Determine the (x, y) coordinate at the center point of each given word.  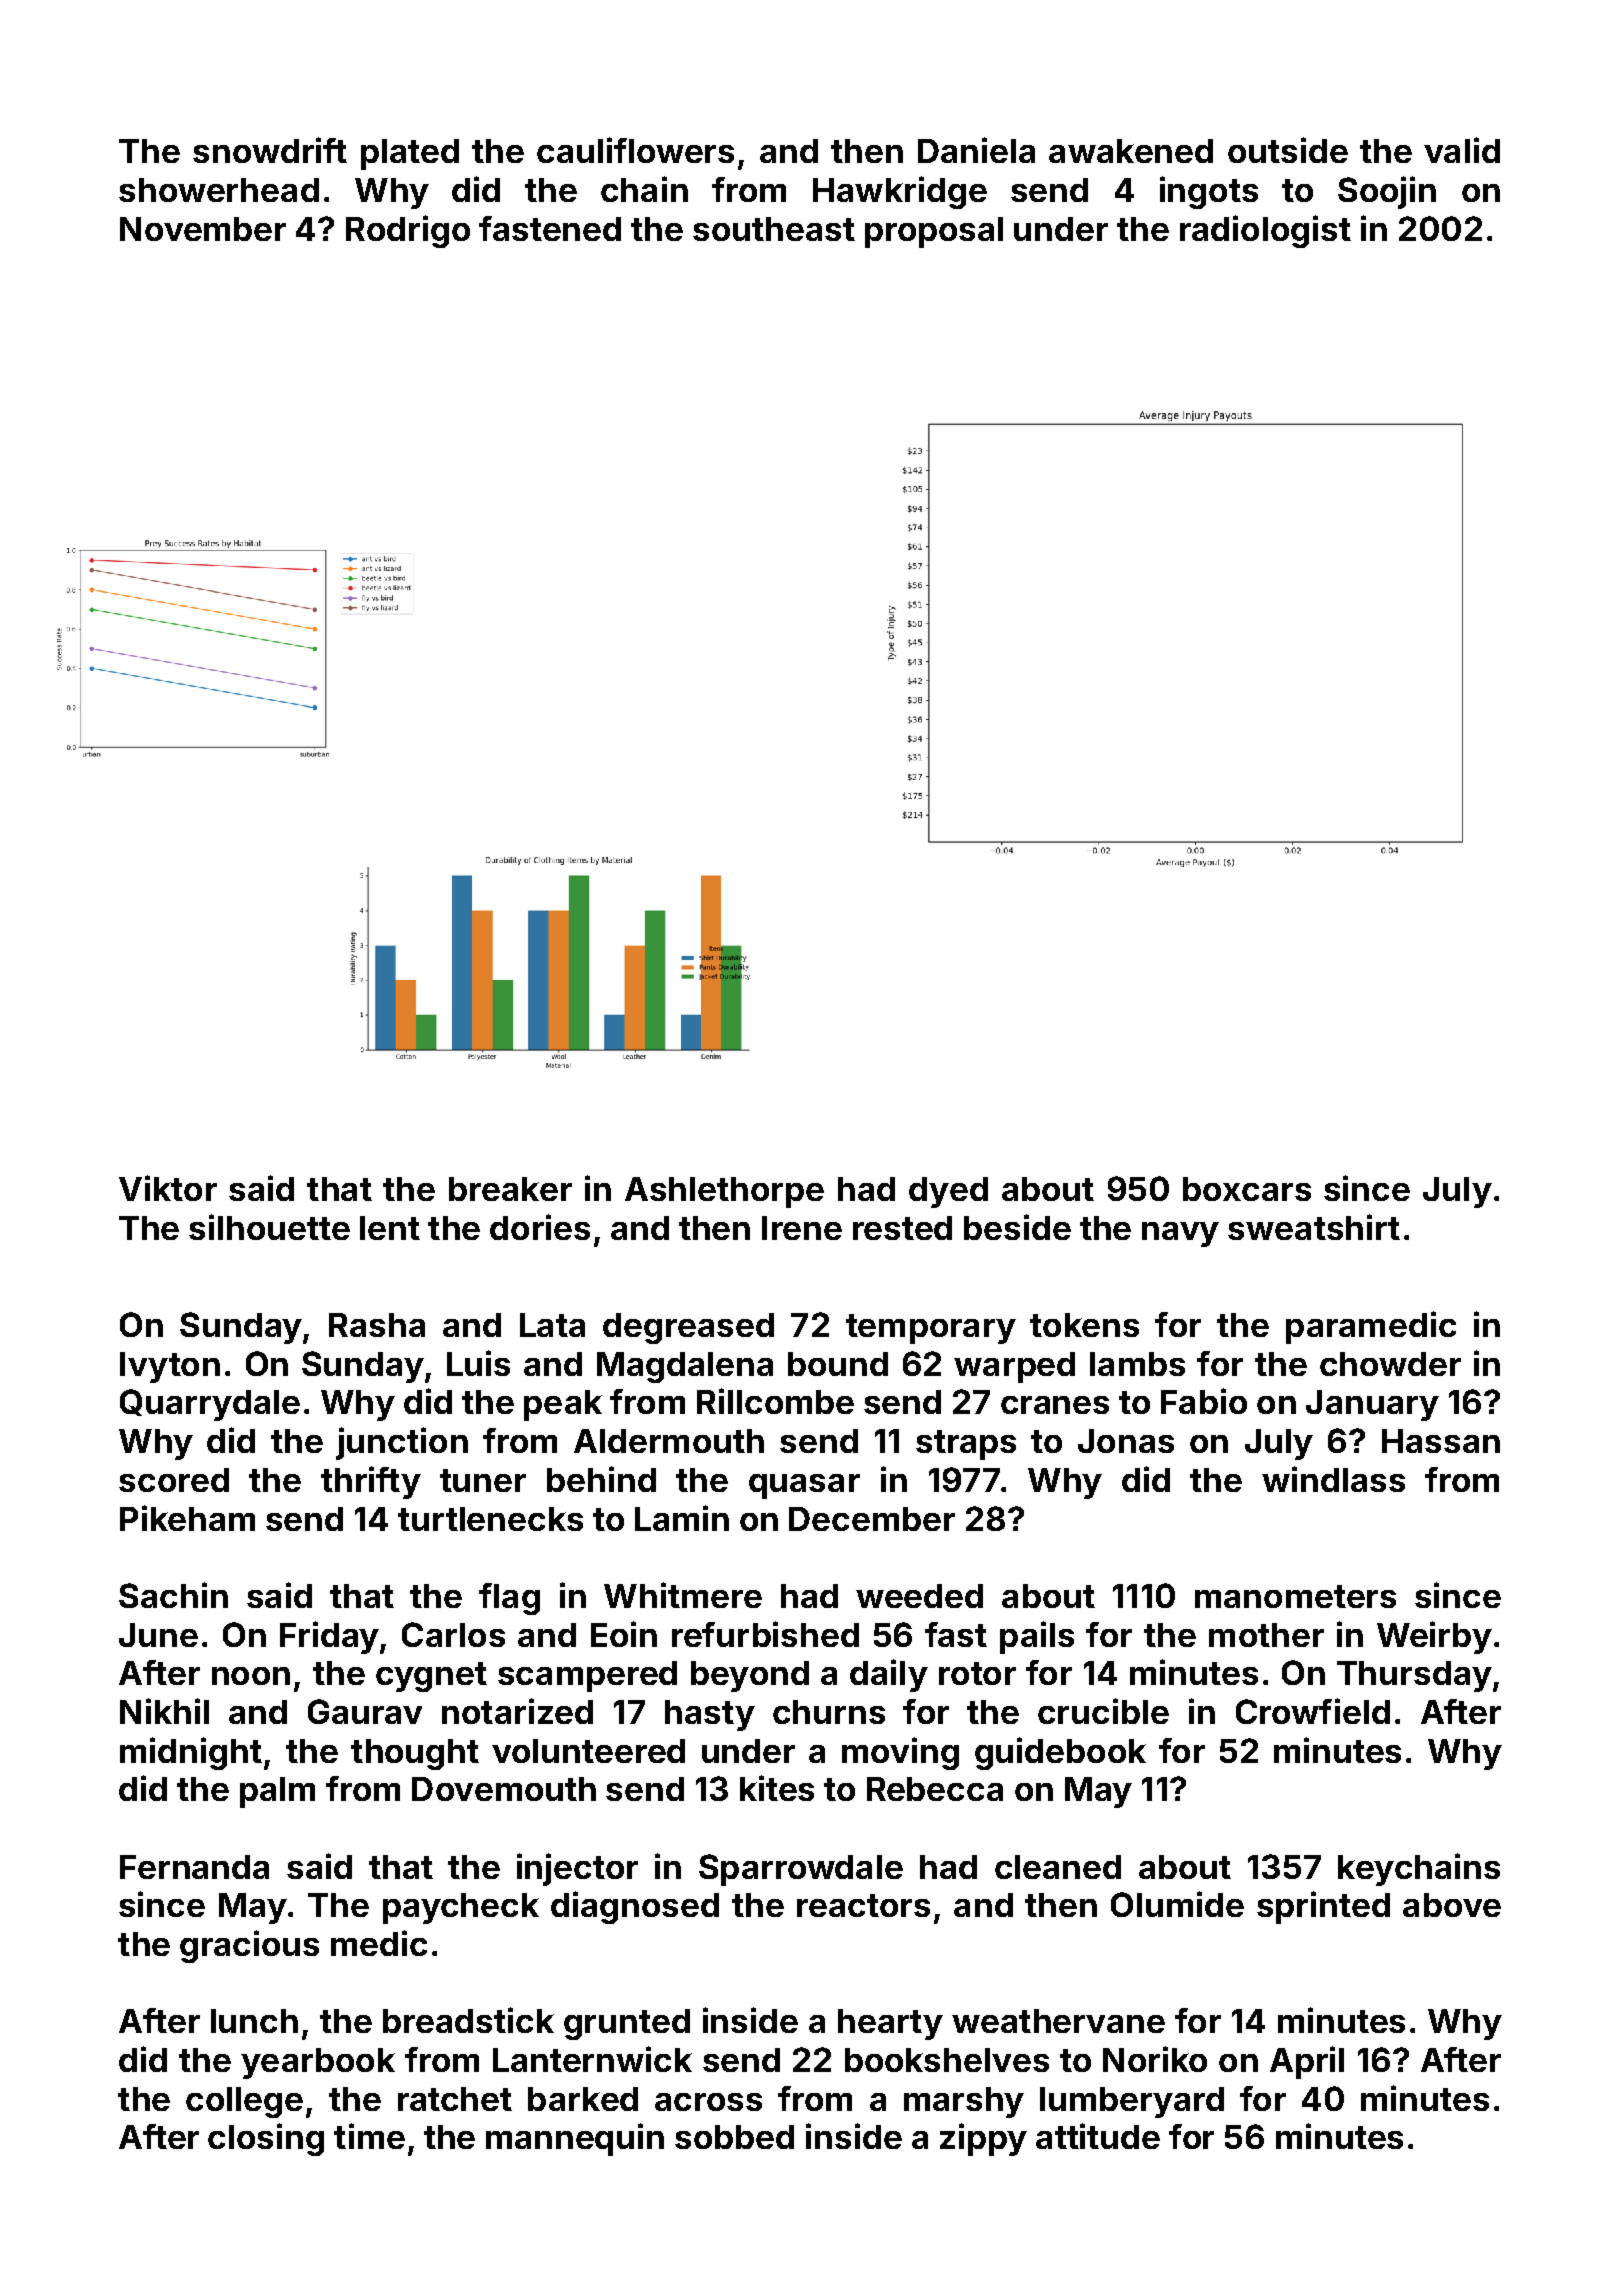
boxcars (1247, 1189)
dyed (948, 1192)
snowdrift (270, 150)
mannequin (575, 2139)
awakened (1131, 151)
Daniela (976, 150)
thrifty (371, 1482)
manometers (1295, 1596)
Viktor (168, 1188)
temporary (931, 1329)
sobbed (734, 2137)
